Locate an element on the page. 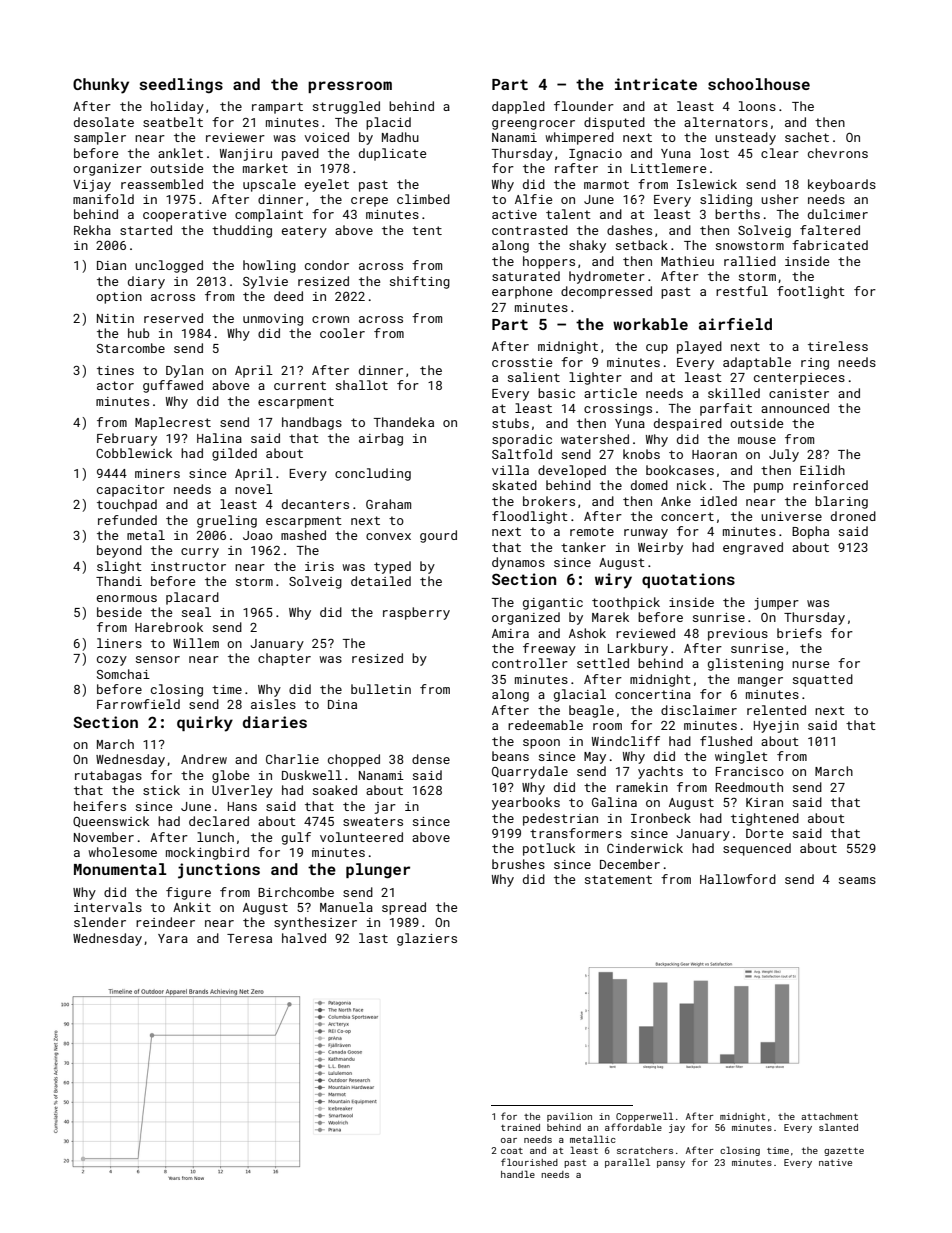  unclogged is located at coordinates (169, 266).
